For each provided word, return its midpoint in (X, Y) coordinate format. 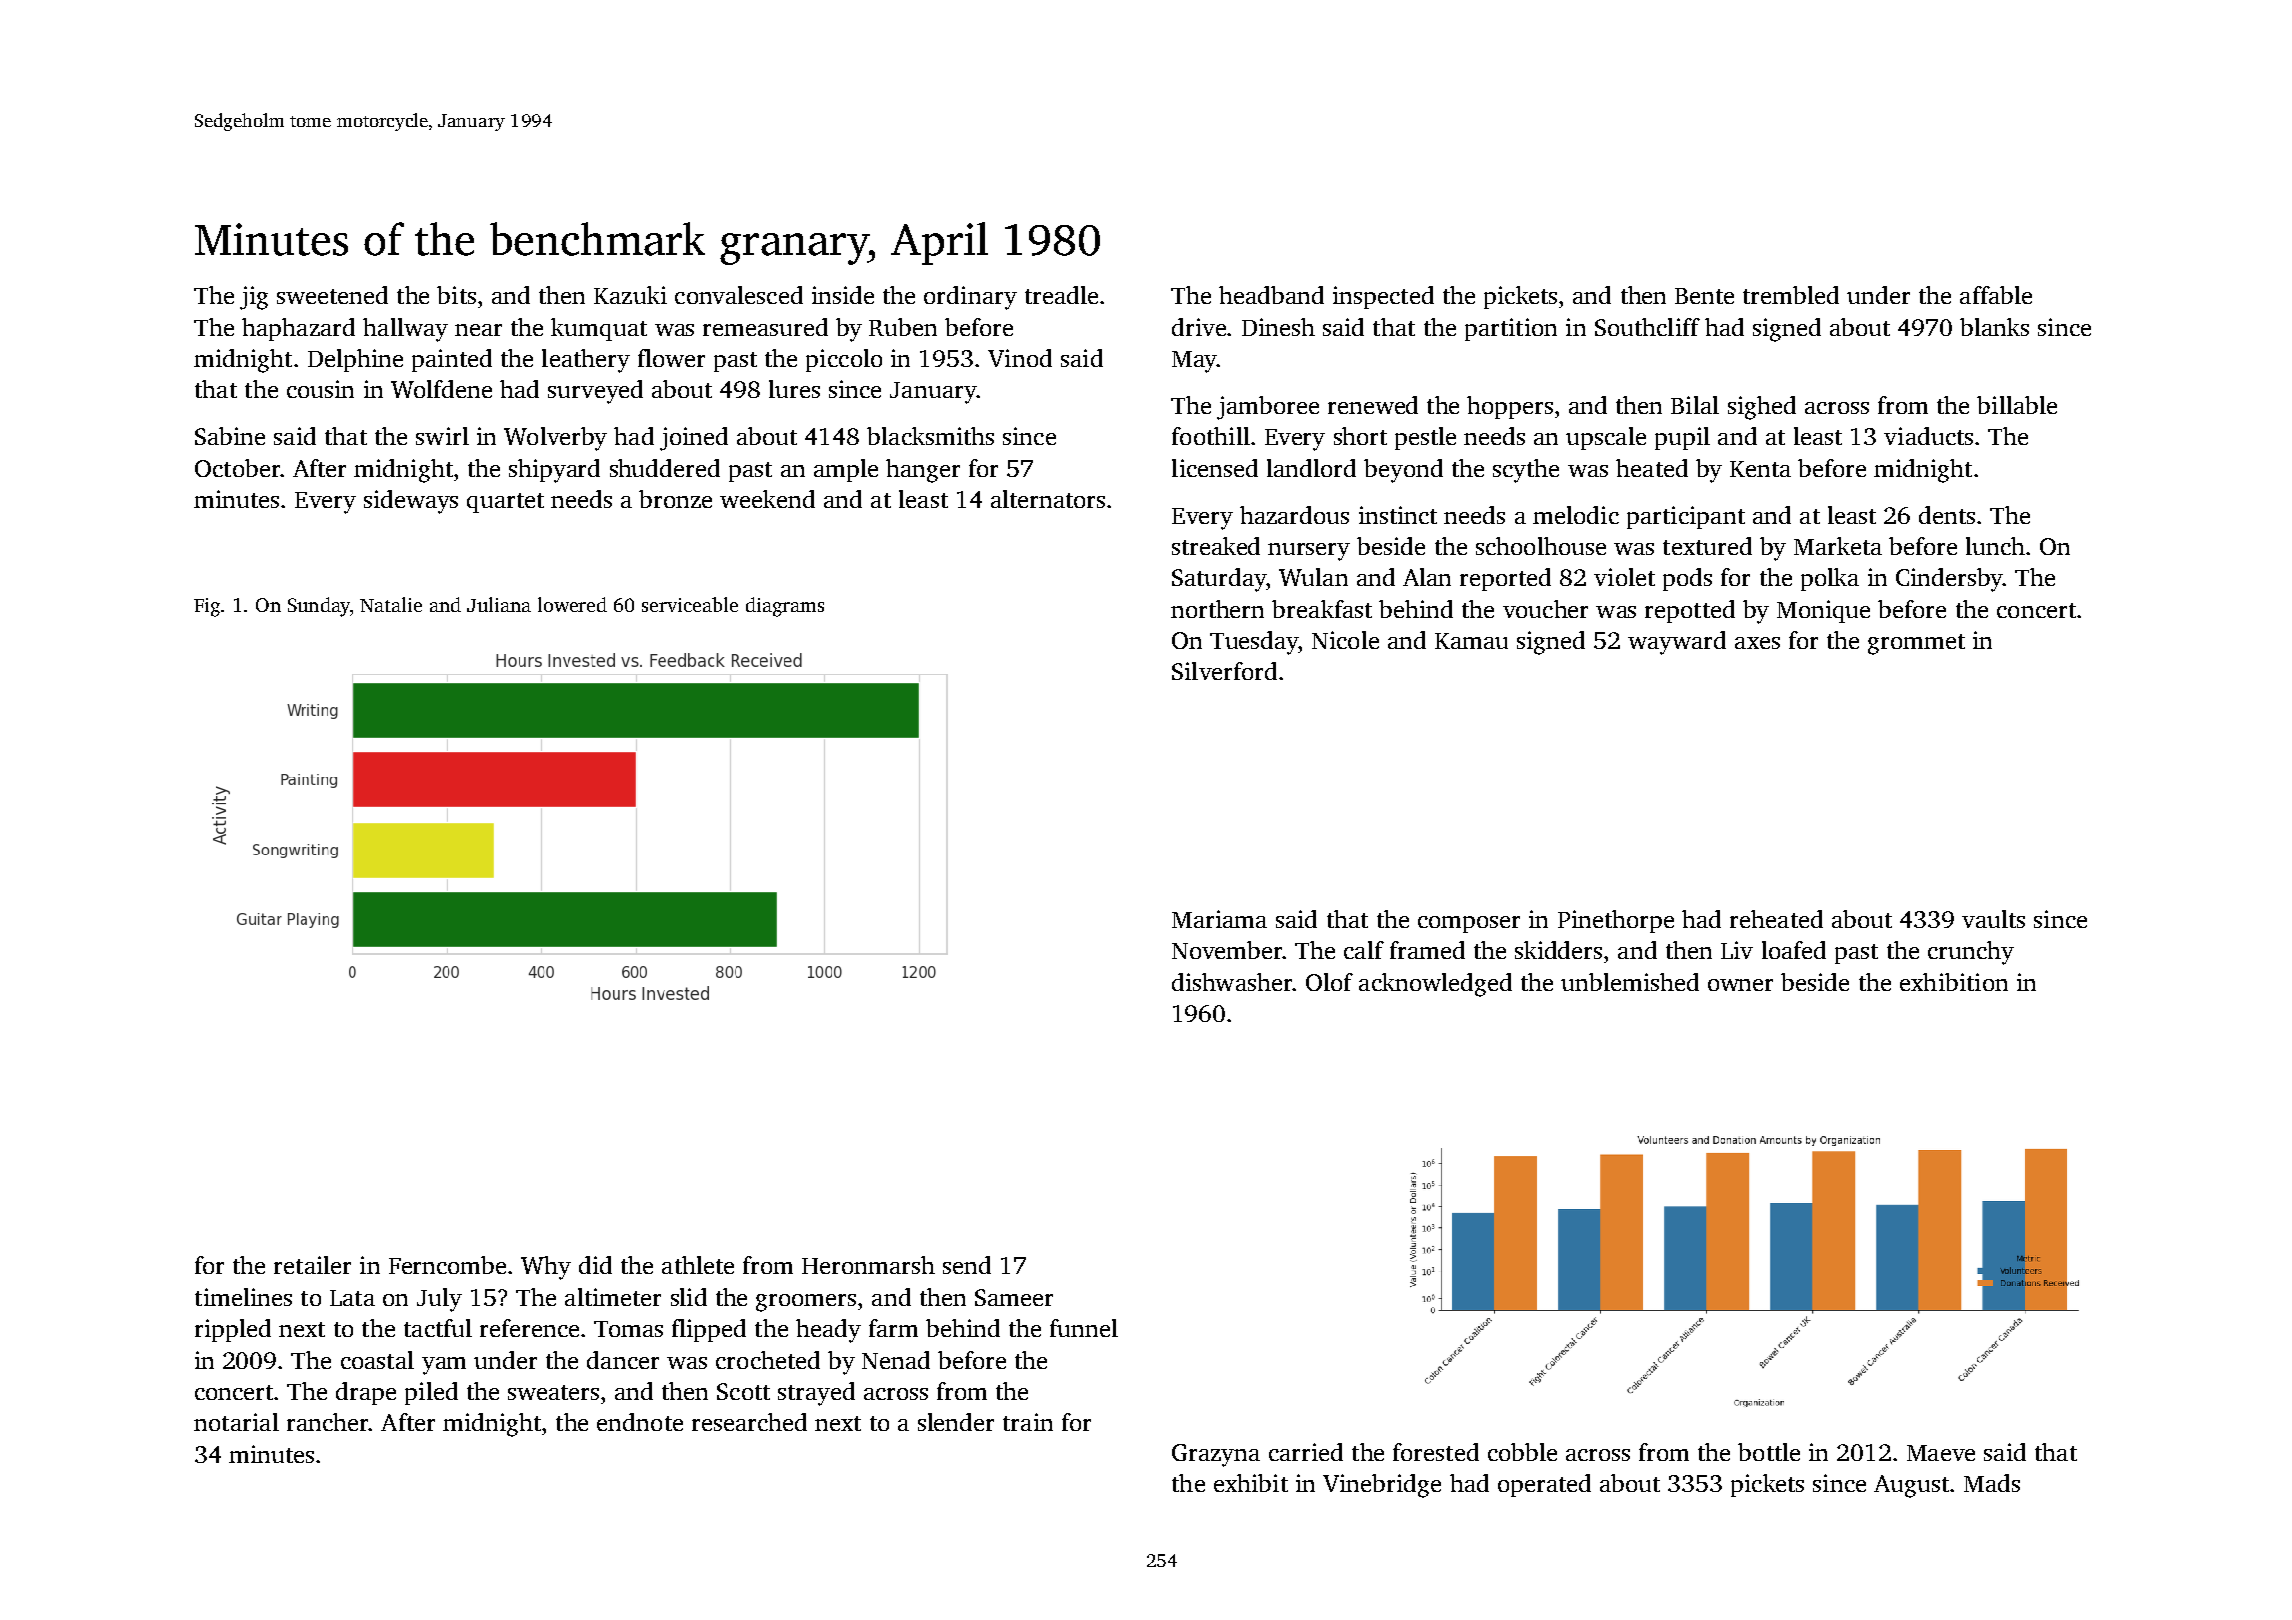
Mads (1992, 1483)
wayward (1677, 643)
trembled (1791, 295)
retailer (312, 1265)
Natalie (391, 604)
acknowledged (1435, 985)
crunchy (1971, 953)
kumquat (599, 329)
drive (1199, 327)
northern (1217, 609)
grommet (1916, 644)
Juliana (499, 604)
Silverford (1224, 671)
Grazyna (1216, 1455)
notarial (236, 1422)
